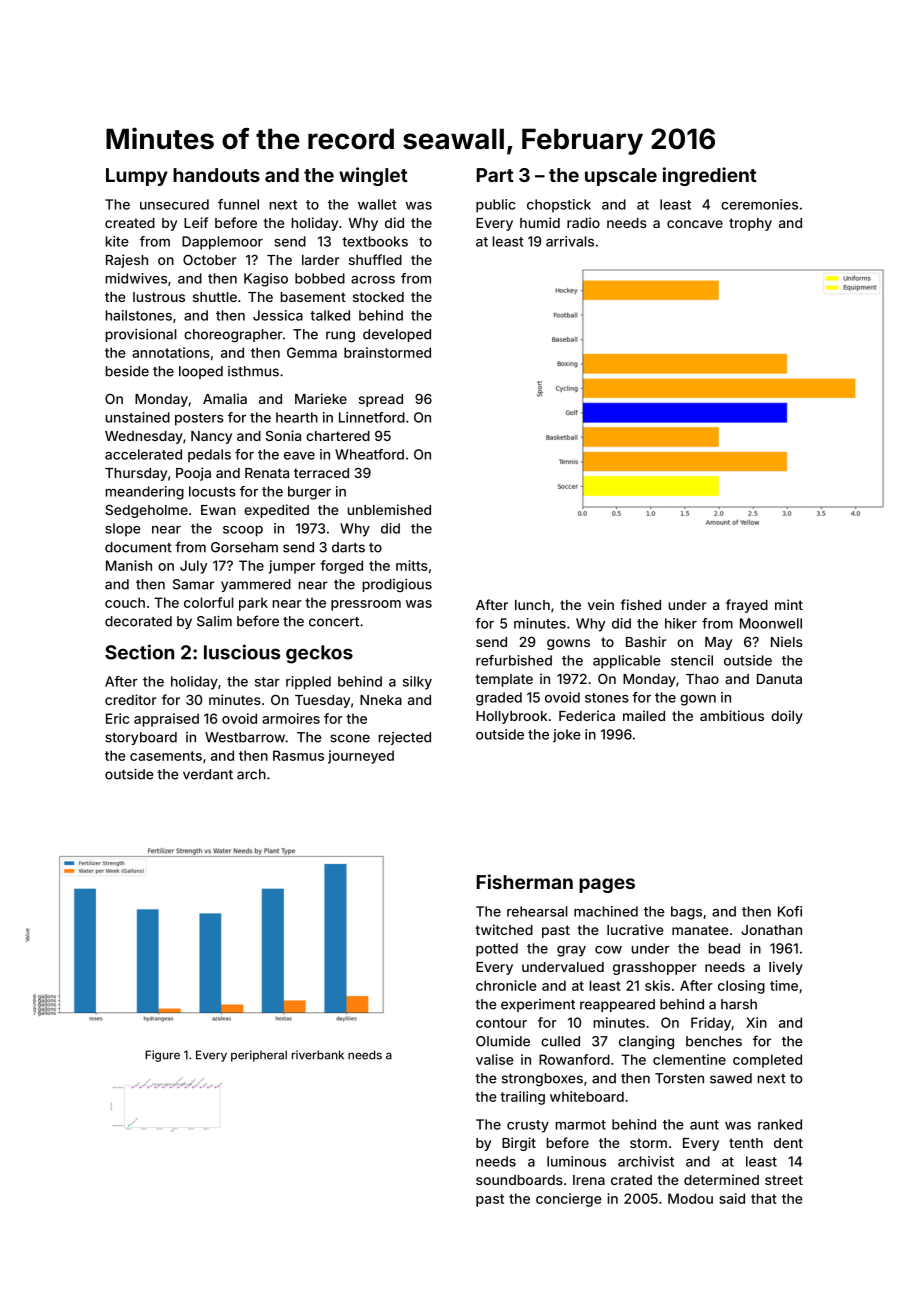  What do you see at coordinates (495, 175) in the screenshot?
I see `Part` at bounding box center [495, 175].
